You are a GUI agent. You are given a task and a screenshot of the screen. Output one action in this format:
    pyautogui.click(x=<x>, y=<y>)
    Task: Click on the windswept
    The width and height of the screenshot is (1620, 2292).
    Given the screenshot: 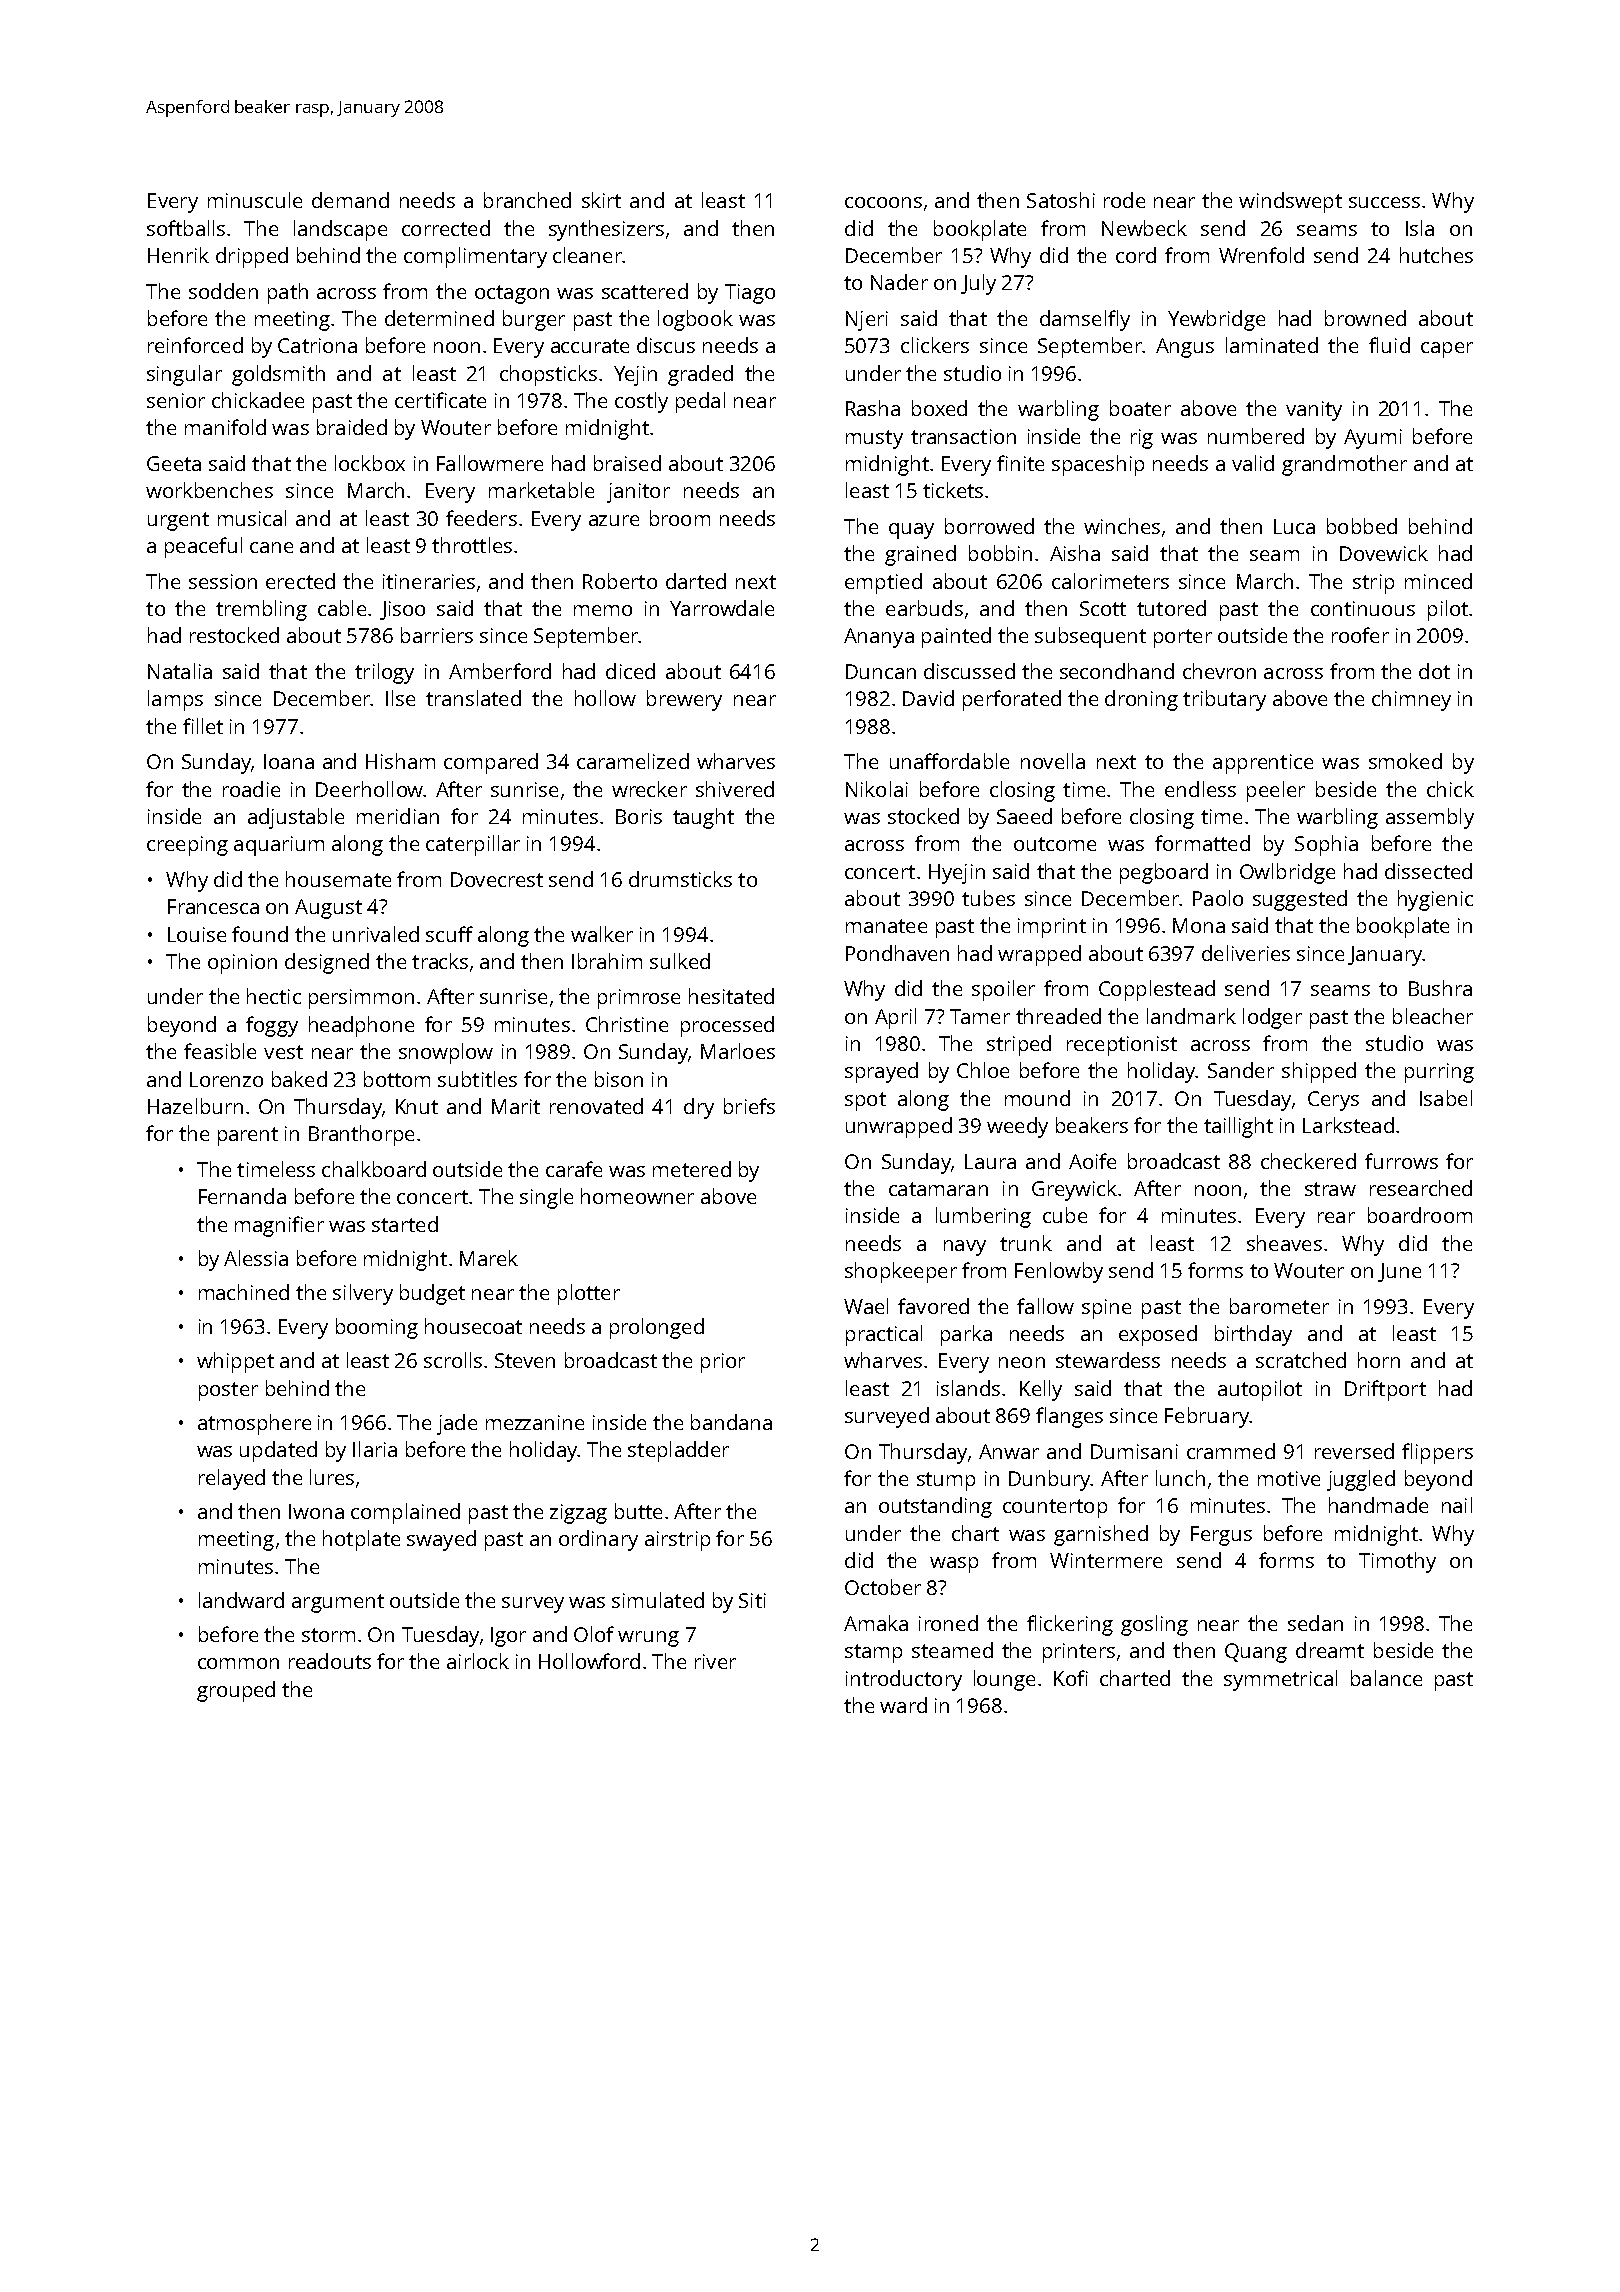 What is the action you would take?
    pyautogui.click(x=1290, y=202)
